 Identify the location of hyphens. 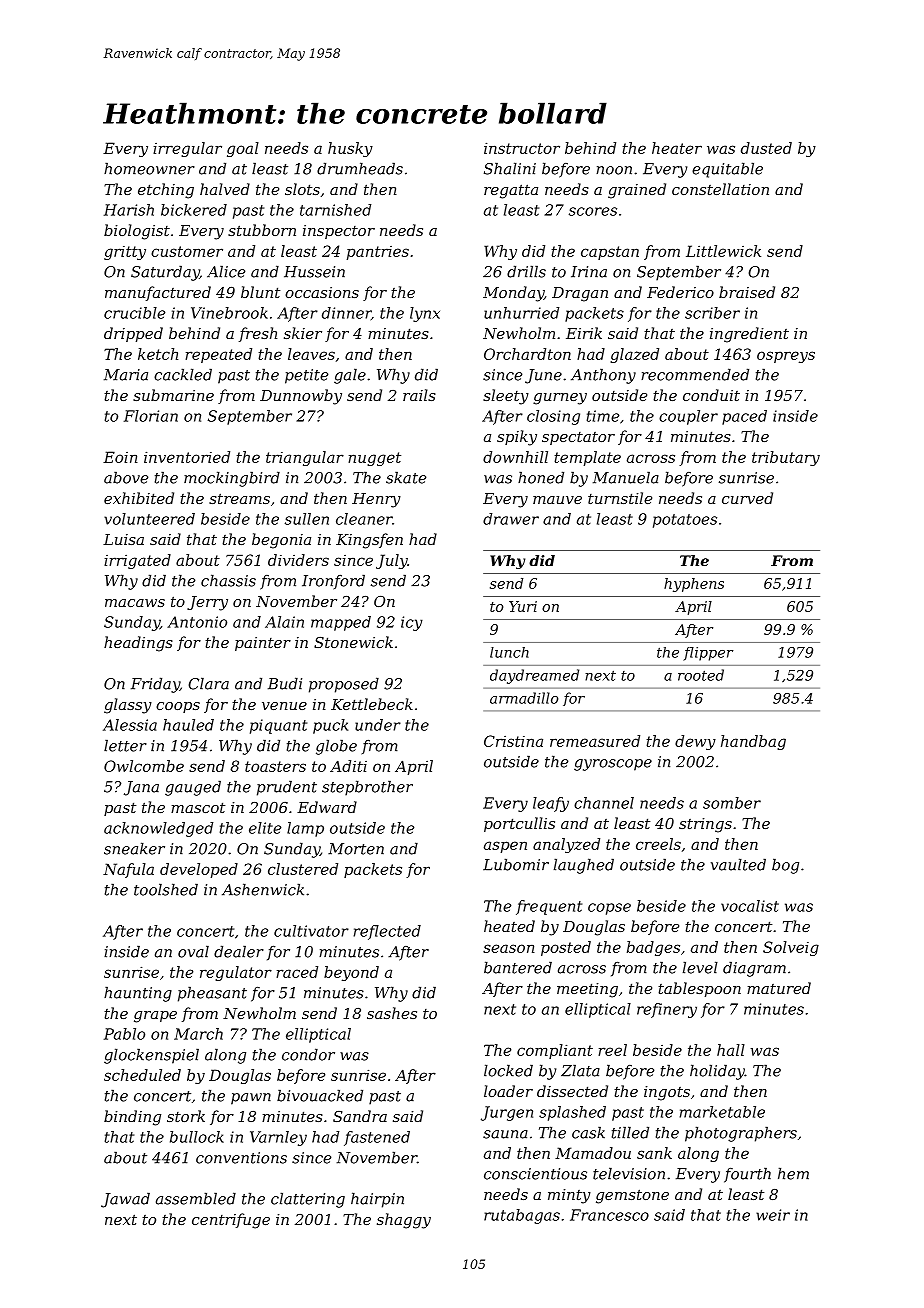
(694, 585).
